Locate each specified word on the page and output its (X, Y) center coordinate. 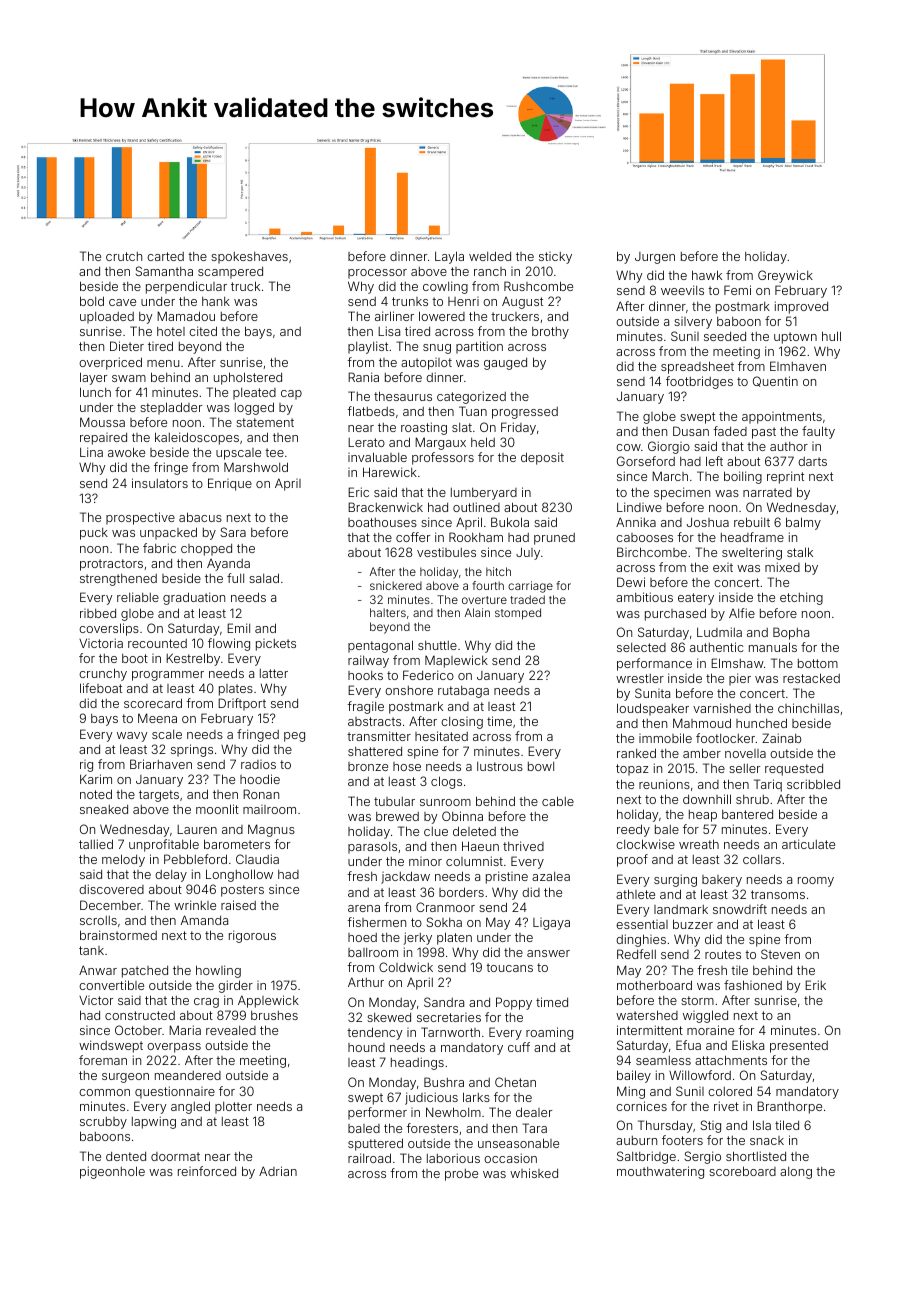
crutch (124, 256)
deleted (474, 831)
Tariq (768, 785)
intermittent (650, 1030)
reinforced (207, 1171)
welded (490, 256)
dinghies (641, 940)
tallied (96, 844)
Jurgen (655, 258)
